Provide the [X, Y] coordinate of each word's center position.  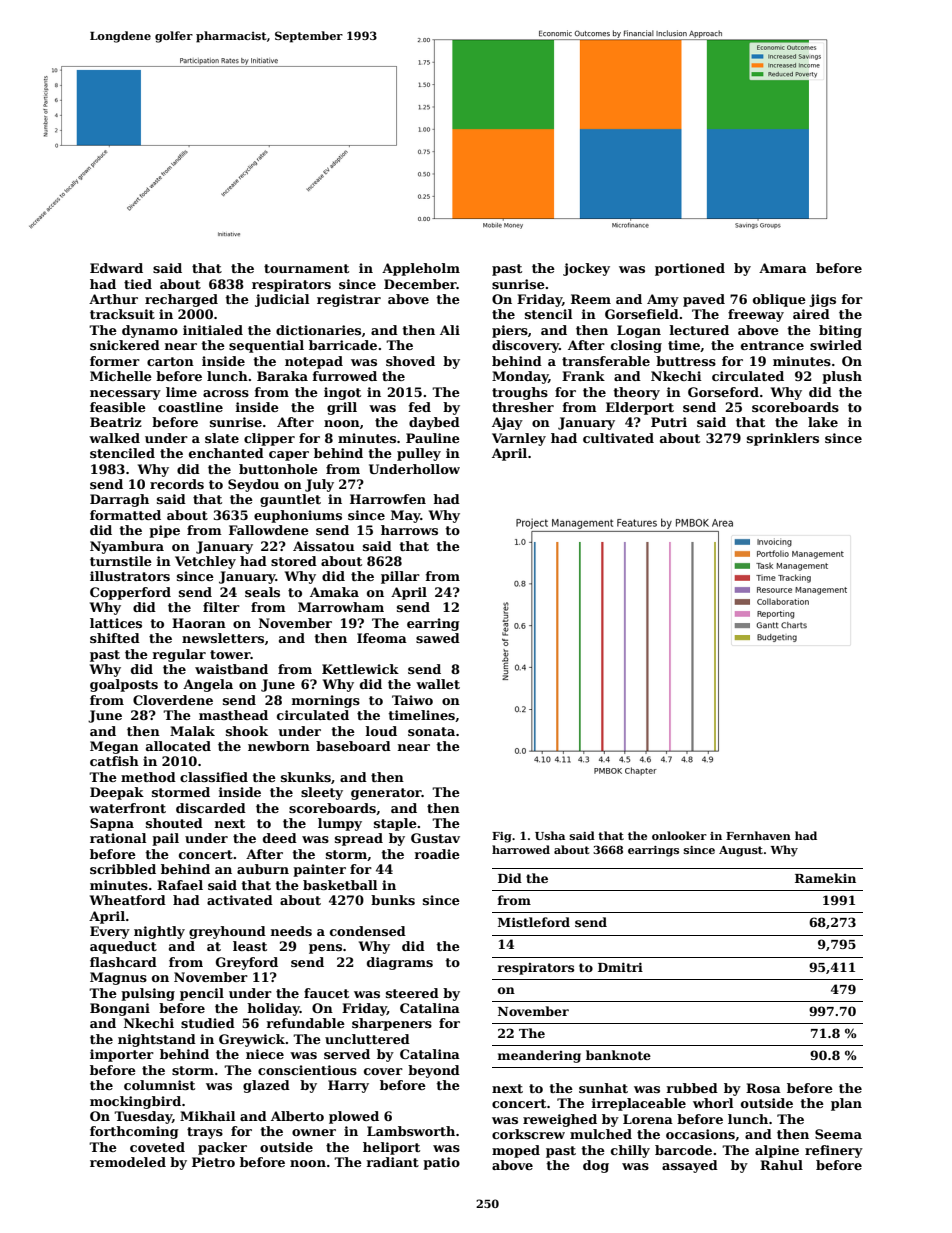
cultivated [618, 438]
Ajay [507, 423]
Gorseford [723, 392]
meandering [539, 1056]
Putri [669, 422]
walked [114, 438]
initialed [213, 330]
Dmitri [620, 967]
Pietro [213, 1162]
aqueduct [123, 947]
